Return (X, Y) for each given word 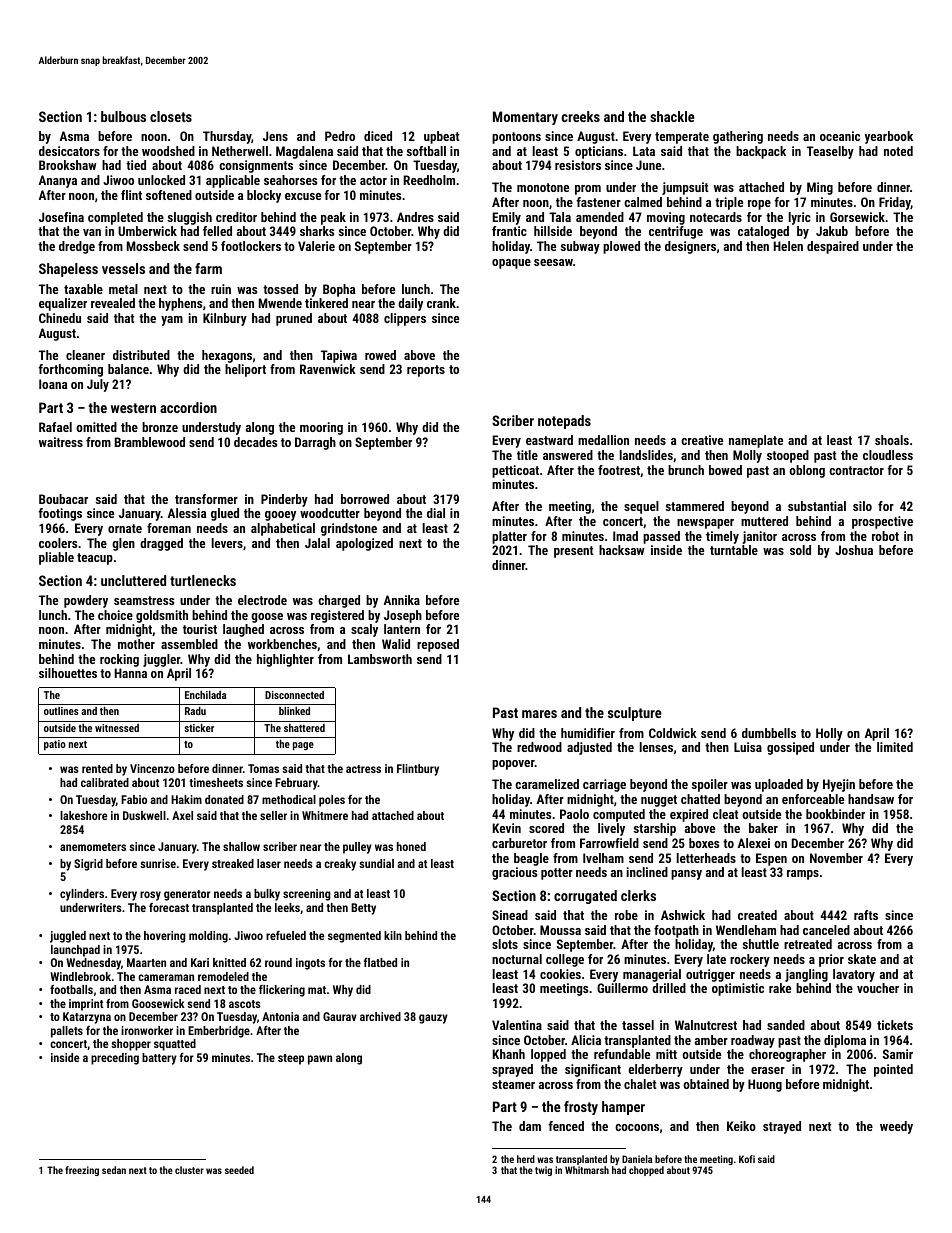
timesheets (216, 782)
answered (568, 455)
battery (159, 1059)
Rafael (55, 427)
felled (217, 231)
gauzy (433, 1019)
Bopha (339, 290)
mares (539, 714)
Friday (895, 203)
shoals (892, 440)
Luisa (748, 747)
